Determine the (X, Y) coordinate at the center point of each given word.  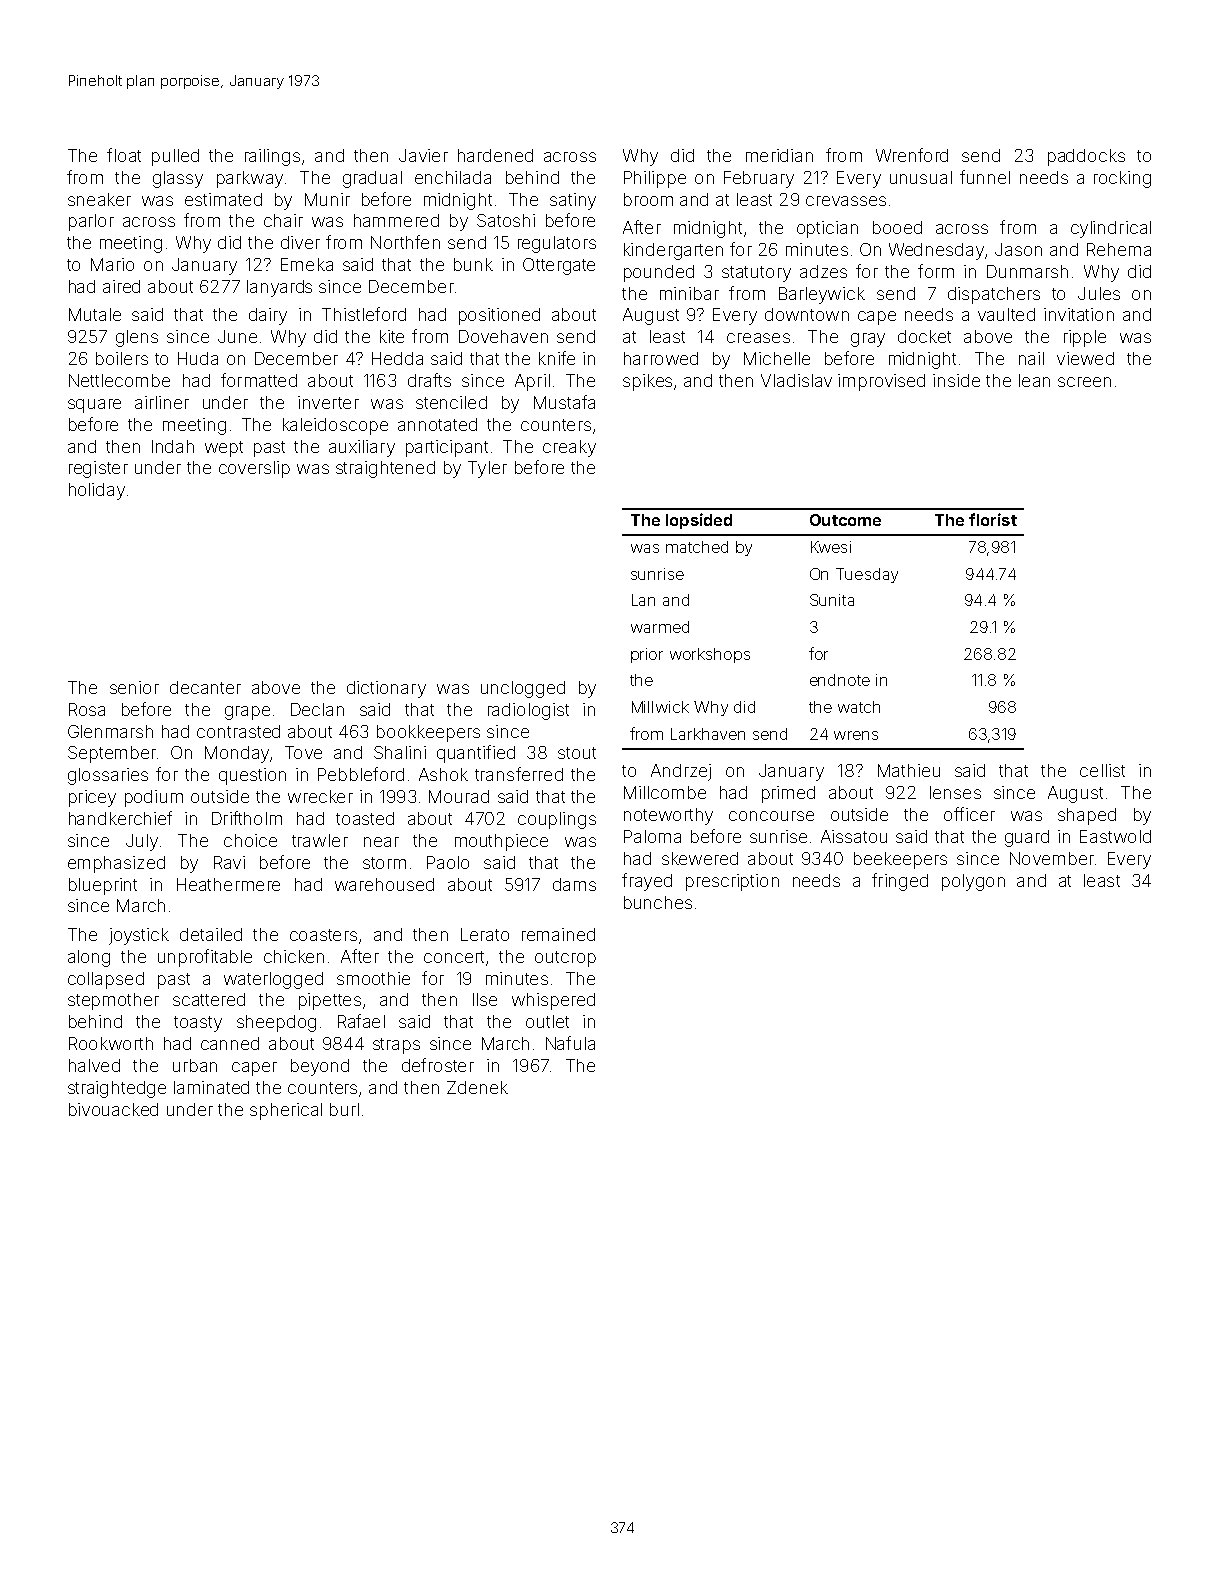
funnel (985, 177)
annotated (437, 424)
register (98, 469)
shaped (1087, 816)
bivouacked (113, 1109)
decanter (205, 687)
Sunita (832, 600)
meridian (779, 155)
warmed (660, 627)
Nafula (570, 1043)
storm (384, 863)
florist (993, 519)
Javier (423, 155)
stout (577, 753)
